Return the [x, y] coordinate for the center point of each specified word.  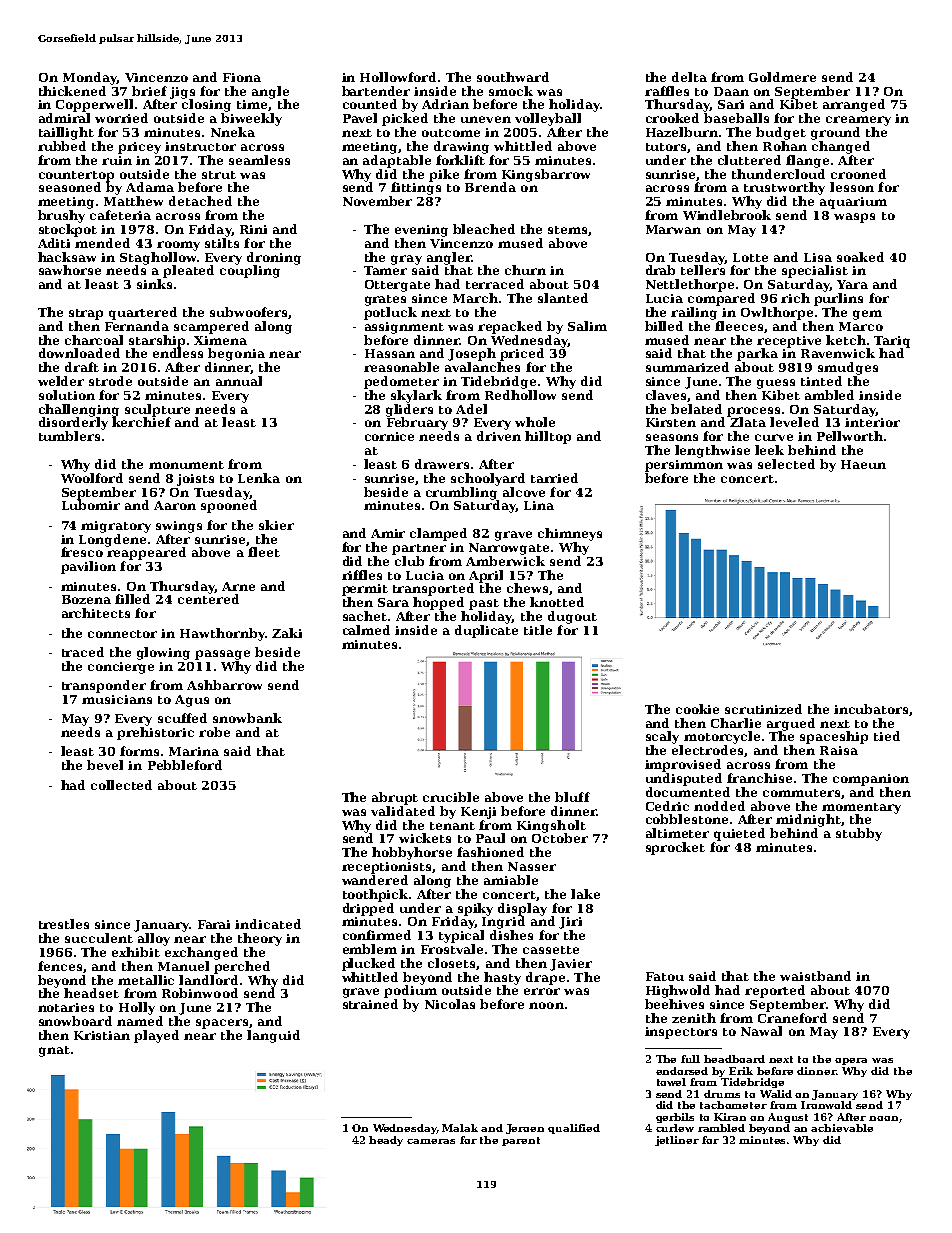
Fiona [242, 77]
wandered [375, 880]
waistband [815, 976]
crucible [451, 797]
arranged [854, 105]
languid [273, 1036]
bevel [105, 765]
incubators [871, 709]
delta [689, 77]
